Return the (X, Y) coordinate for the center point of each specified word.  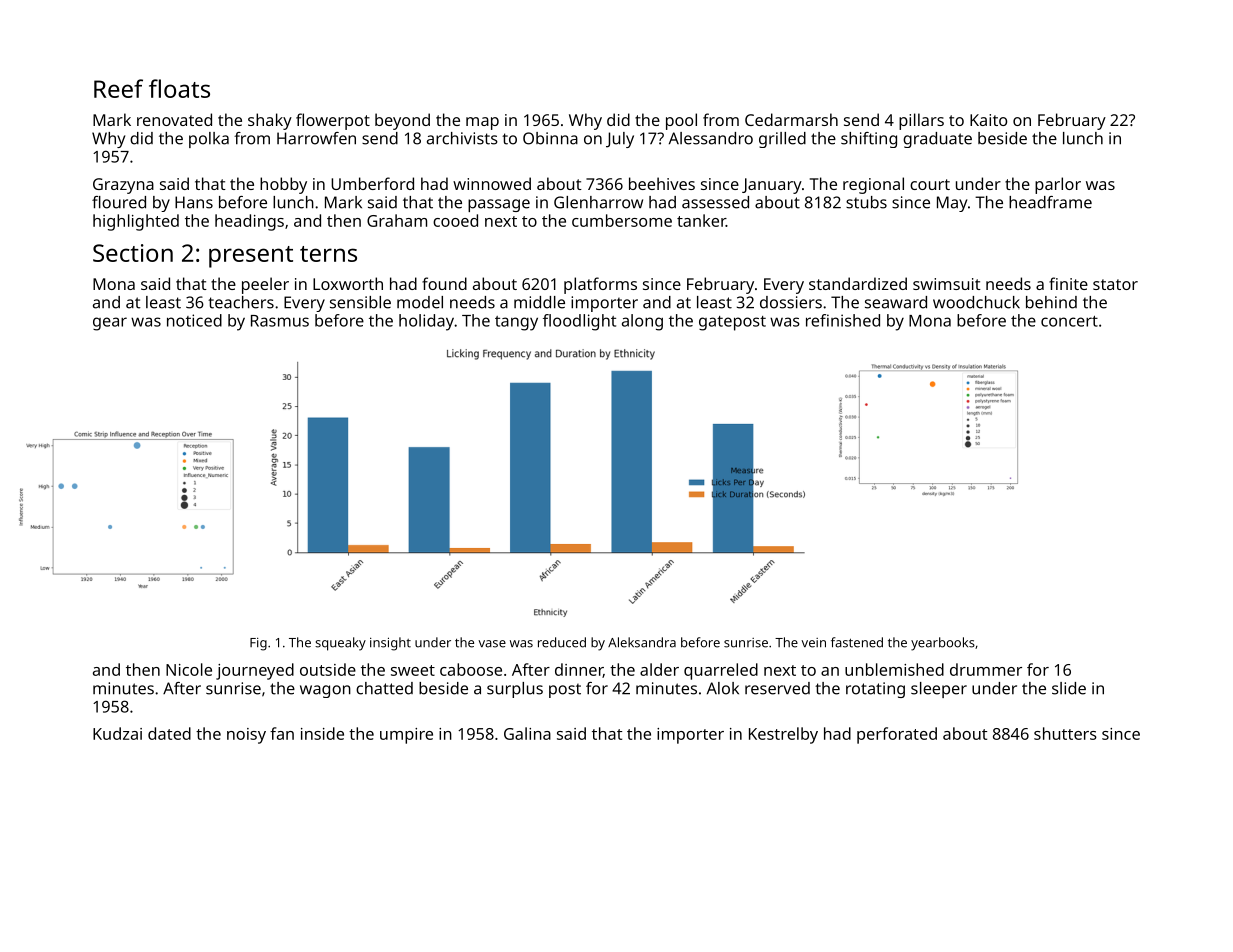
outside (328, 669)
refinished (843, 320)
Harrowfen (316, 138)
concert (1069, 321)
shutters (1065, 733)
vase (492, 644)
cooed (455, 220)
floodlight (579, 322)
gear (110, 324)
